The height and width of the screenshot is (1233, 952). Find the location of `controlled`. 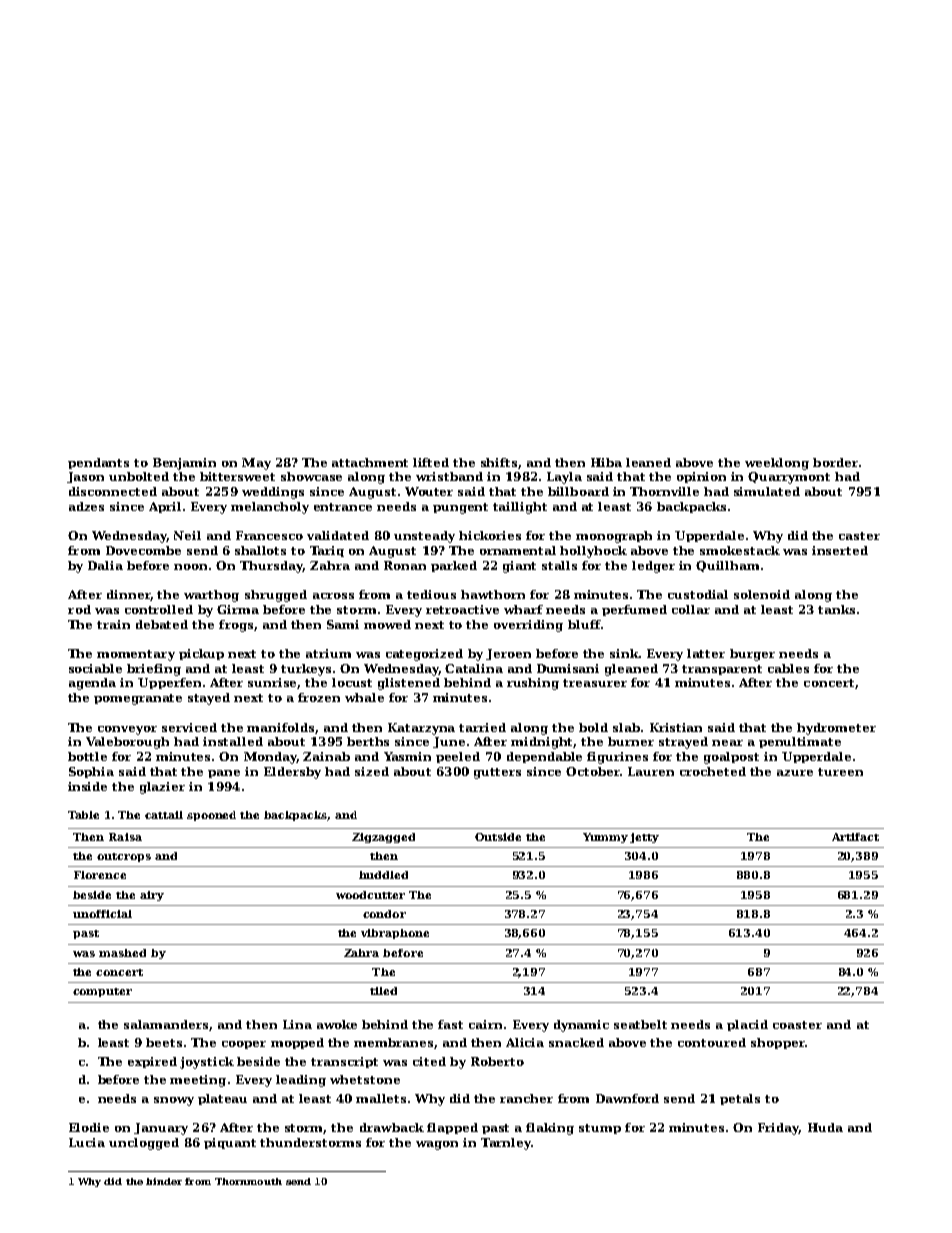

controlled is located at coordinates (159, 609).
